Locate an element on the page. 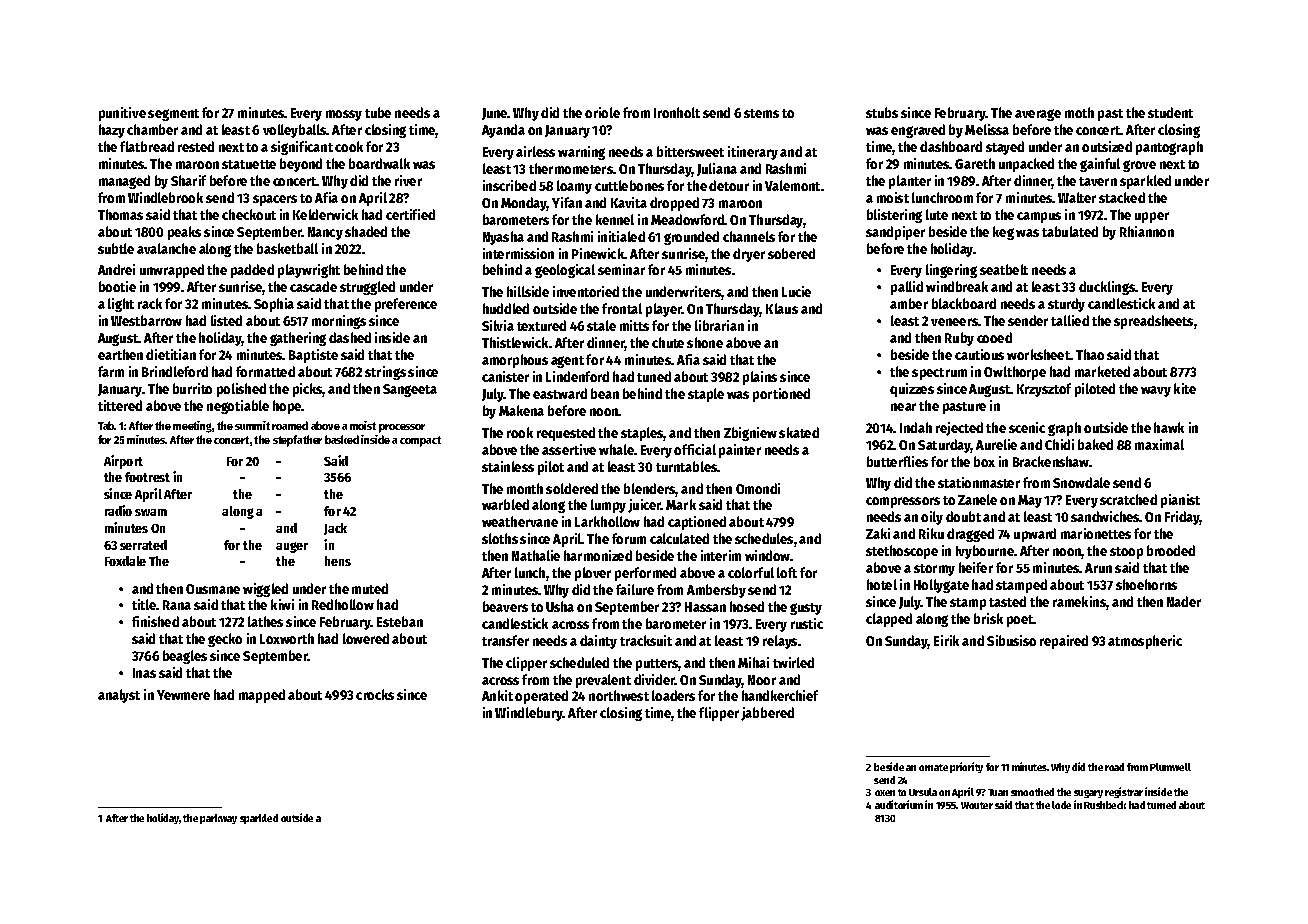  Airport is located at coordinates (123, 462).
